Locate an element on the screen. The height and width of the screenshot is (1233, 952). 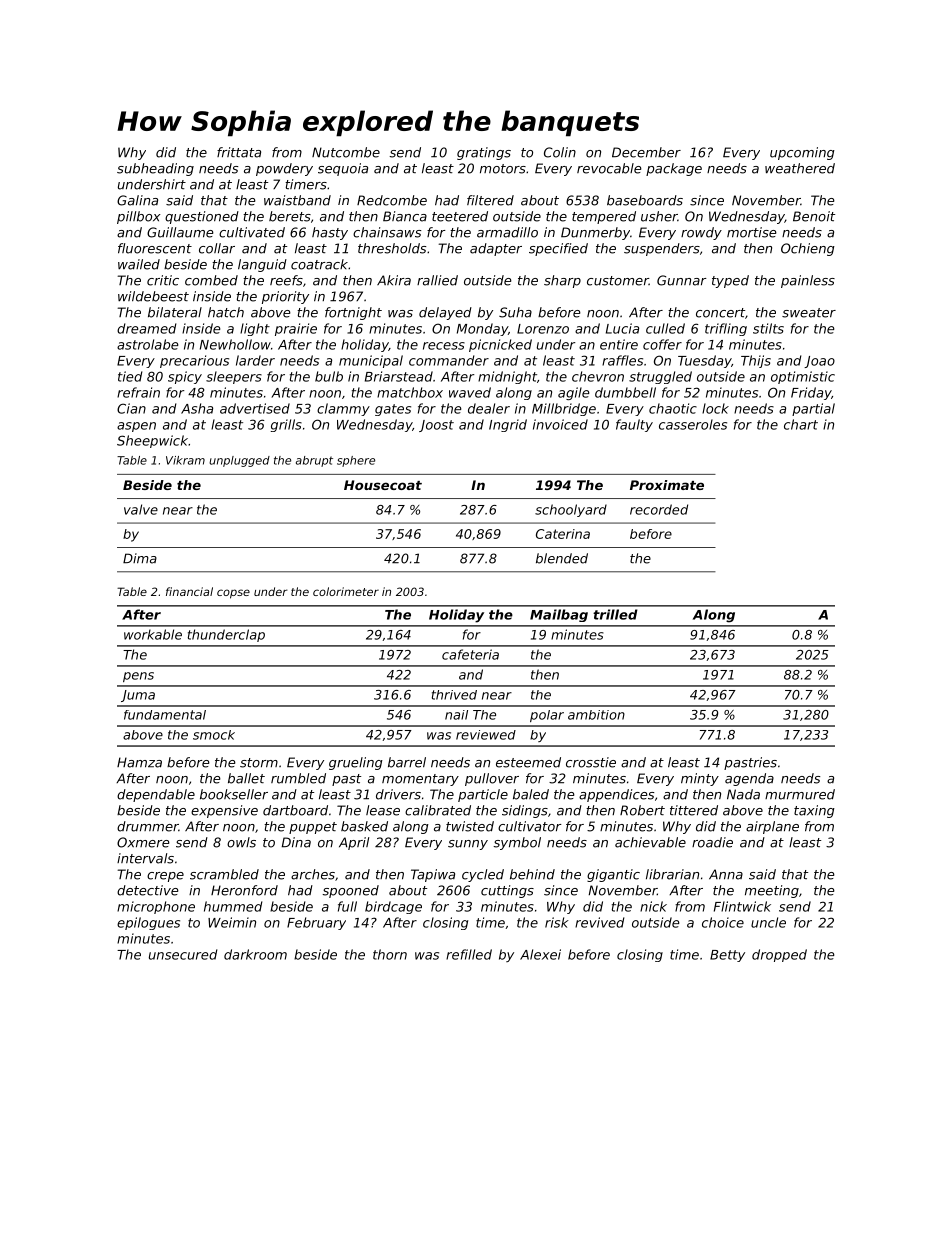
taxing is located at coordinates (814, 811).
